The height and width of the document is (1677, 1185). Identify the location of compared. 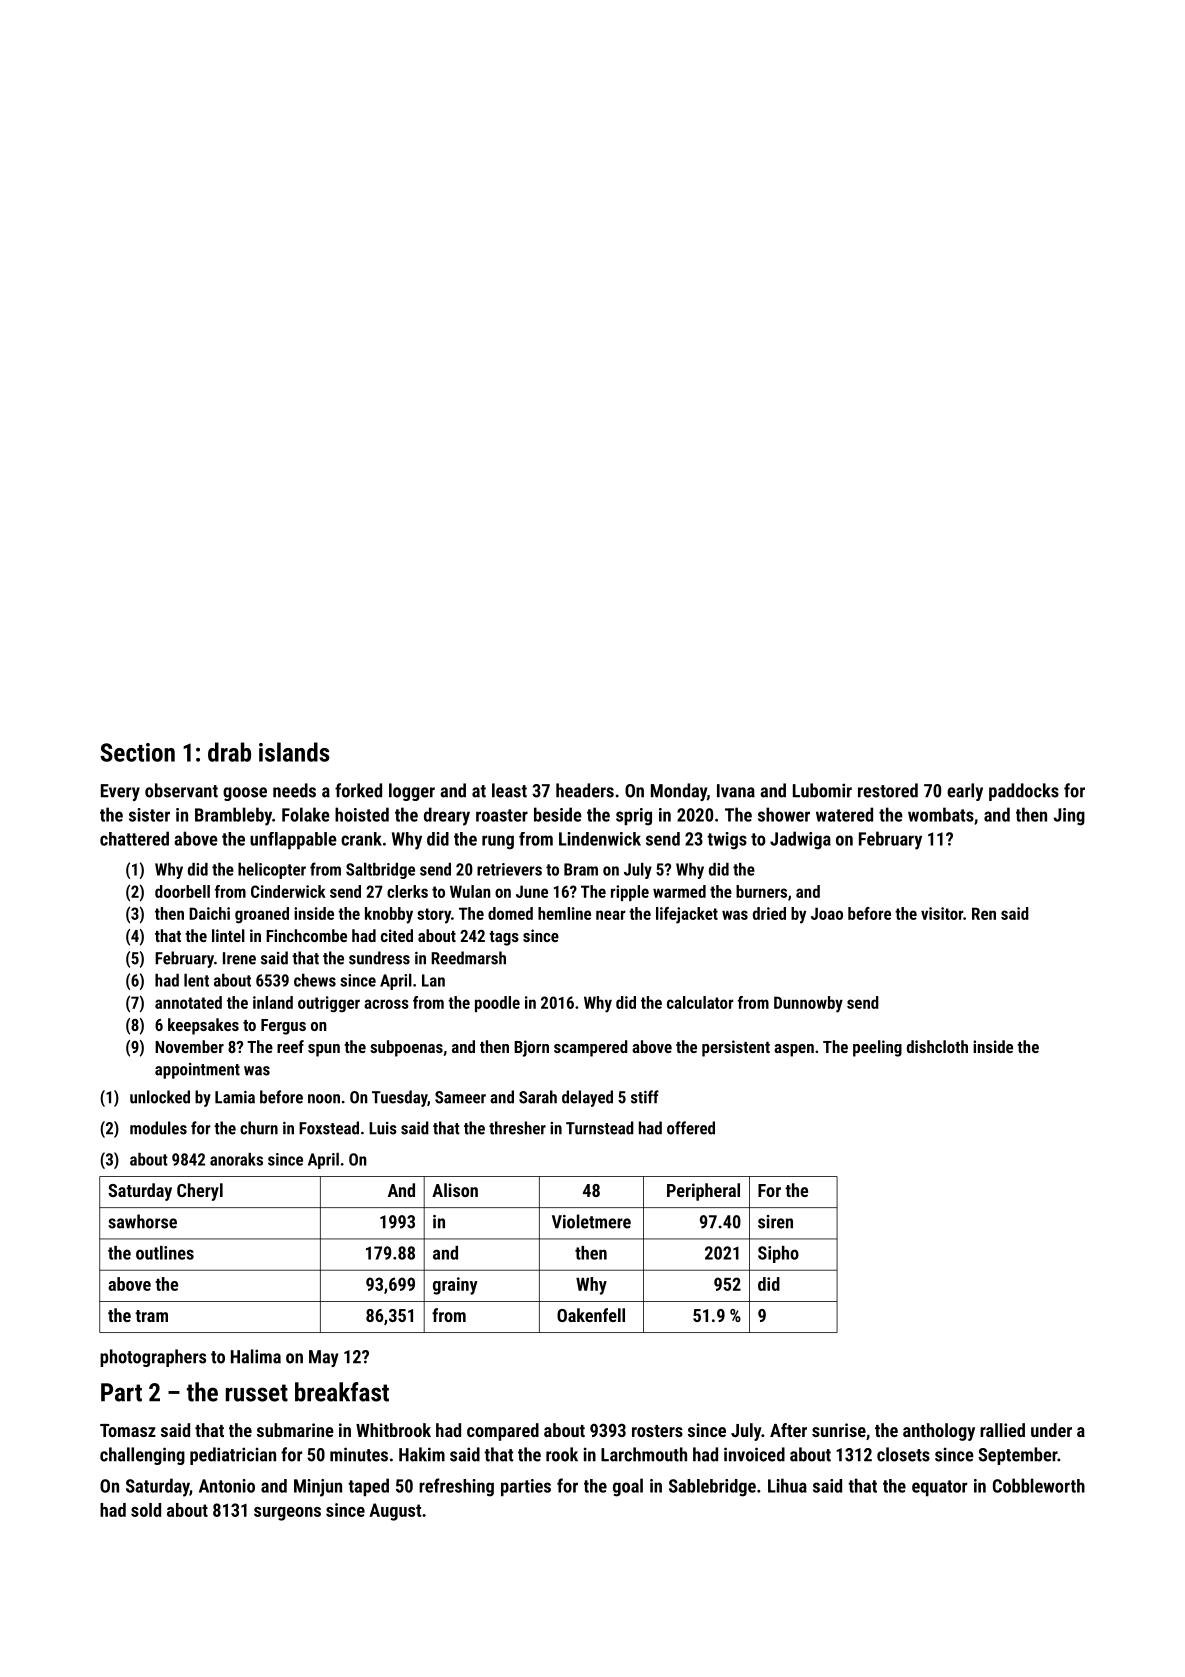
(503, 1432).
